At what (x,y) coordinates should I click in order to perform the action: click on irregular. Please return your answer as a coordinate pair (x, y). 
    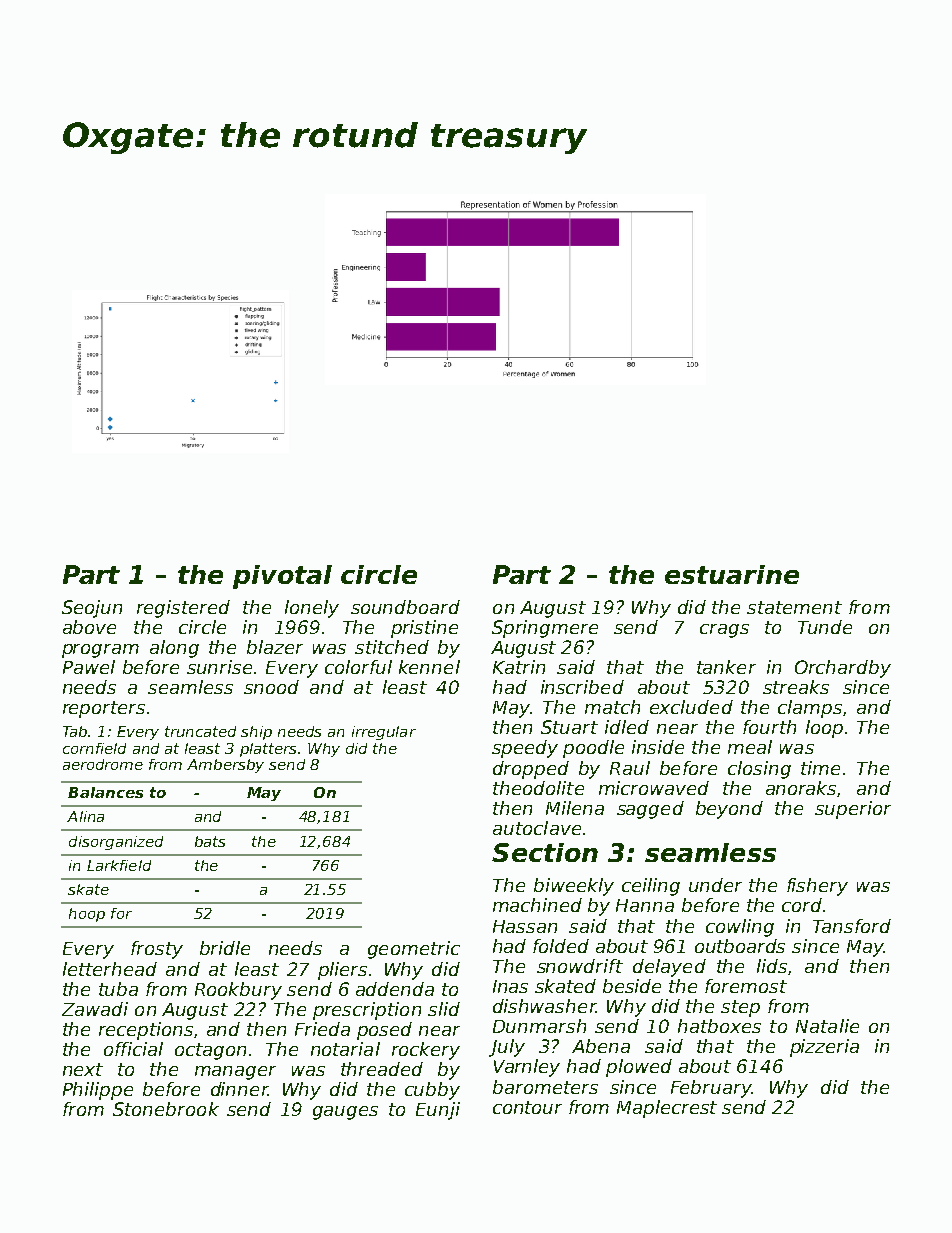
    Looking at the image, I should click on (384, 733).
